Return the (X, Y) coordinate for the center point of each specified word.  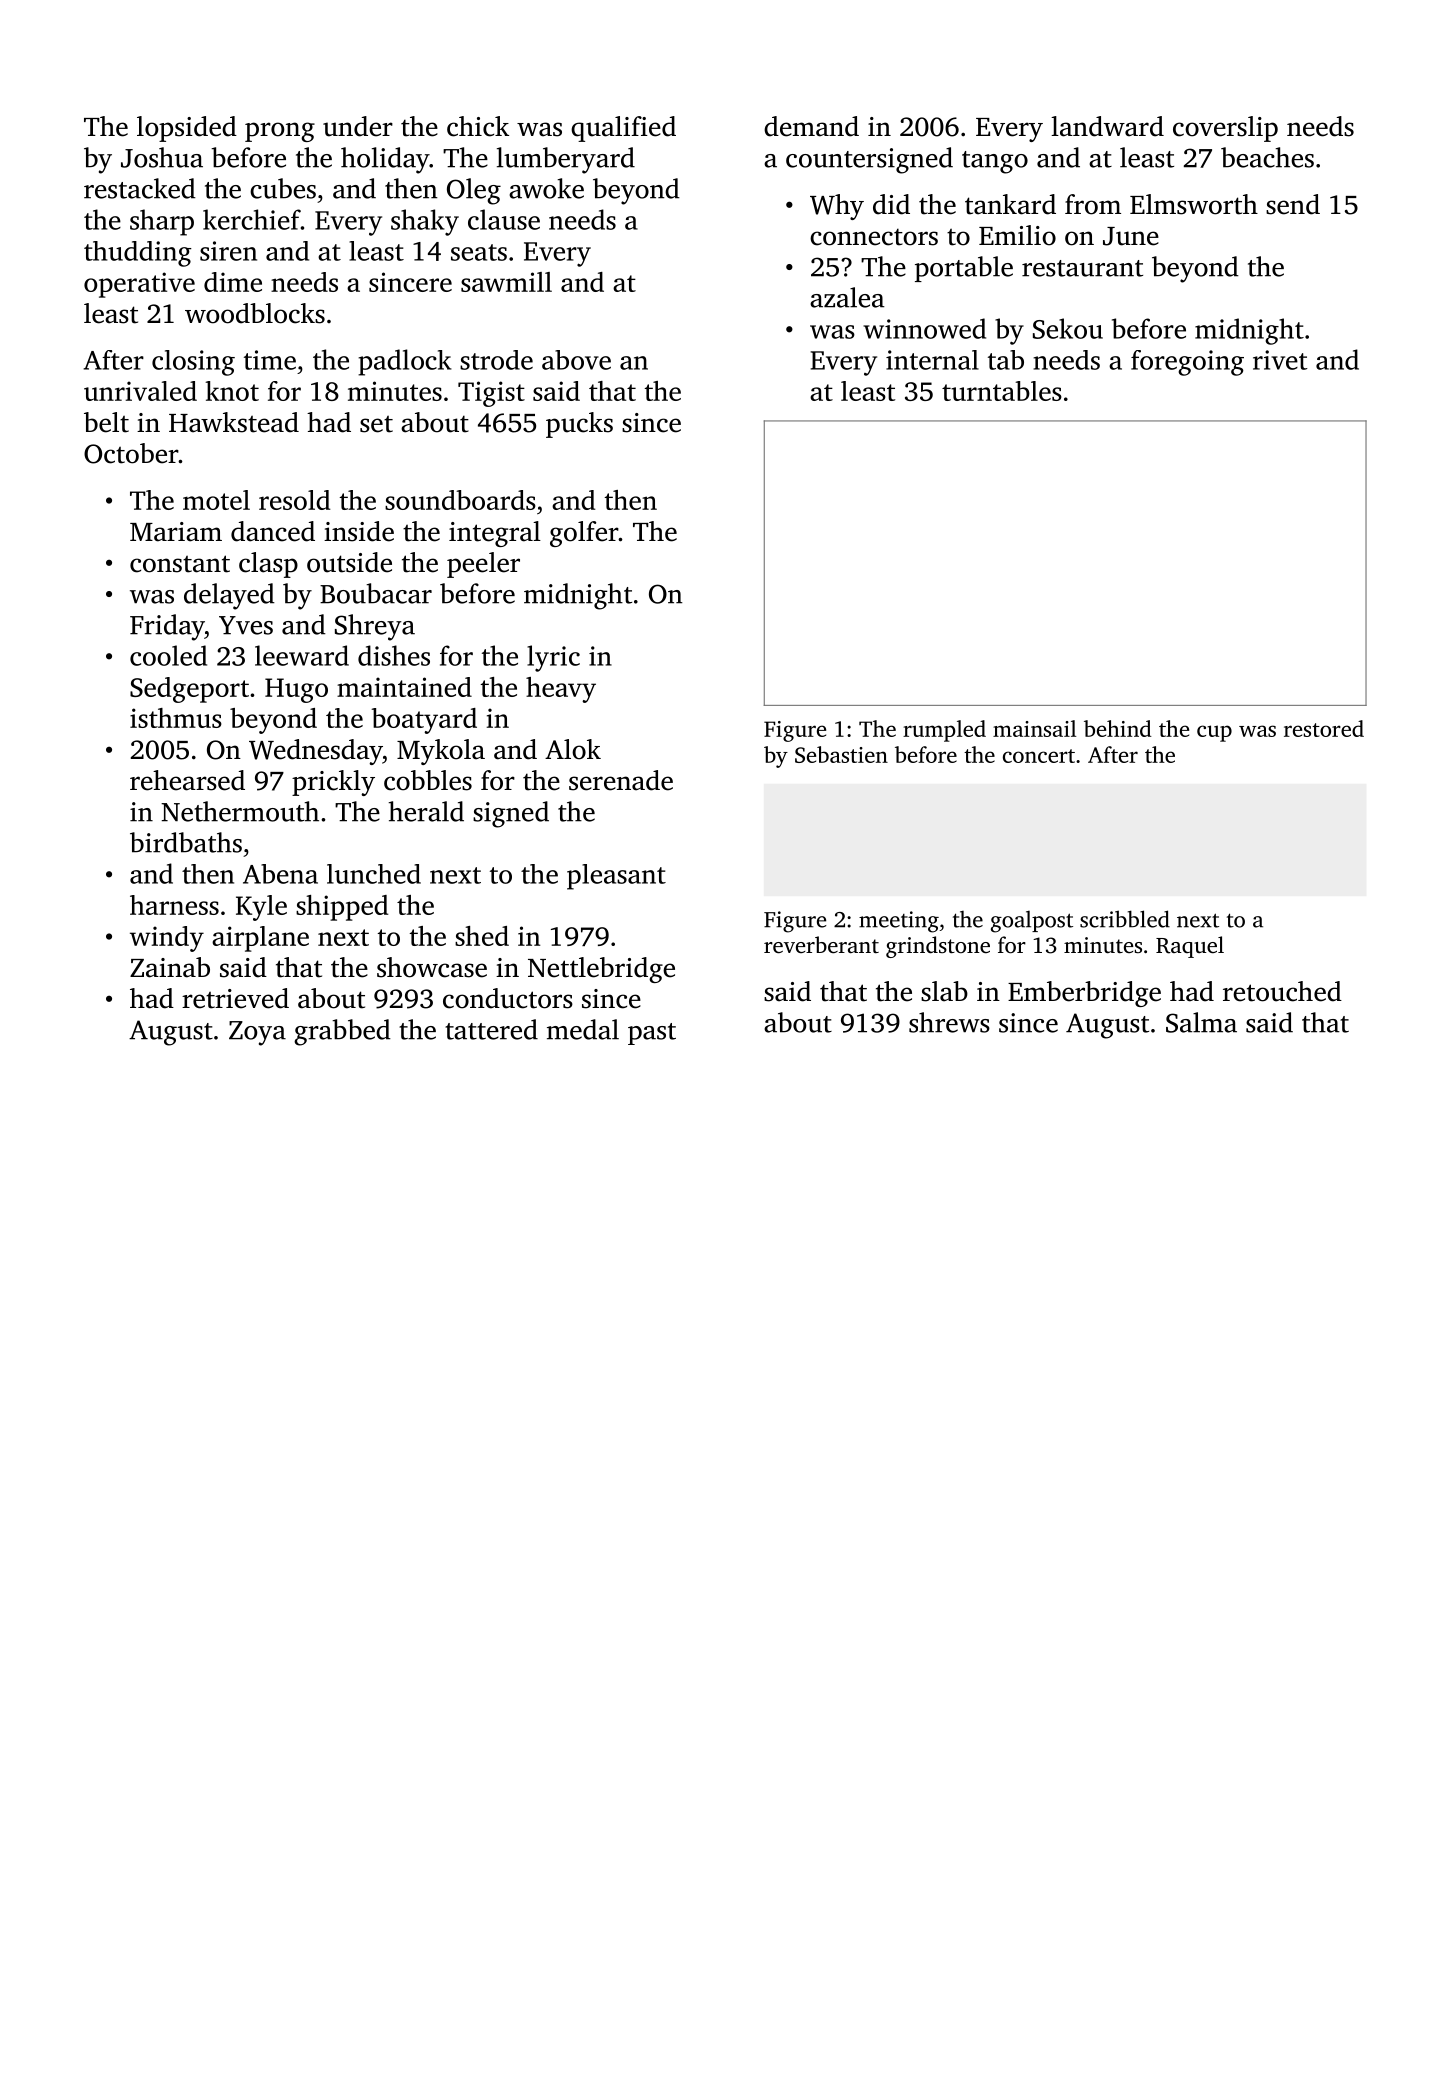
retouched (1282, 991)
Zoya (257, 1033)
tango (995, 162)
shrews (949, 1022)
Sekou (1068, 328)
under (358, 126)
